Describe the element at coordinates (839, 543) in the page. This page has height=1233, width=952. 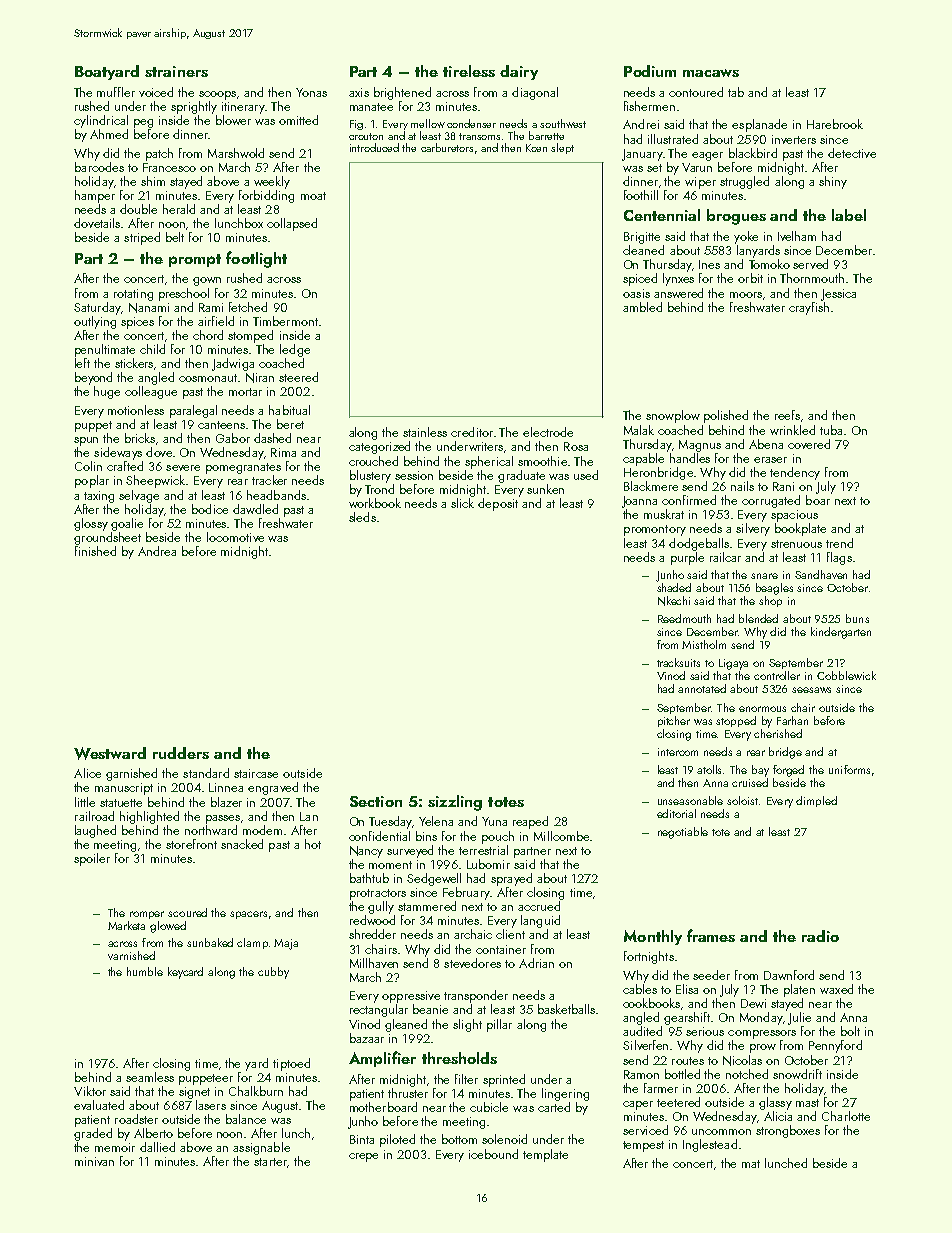
I see `trend` at that location.
